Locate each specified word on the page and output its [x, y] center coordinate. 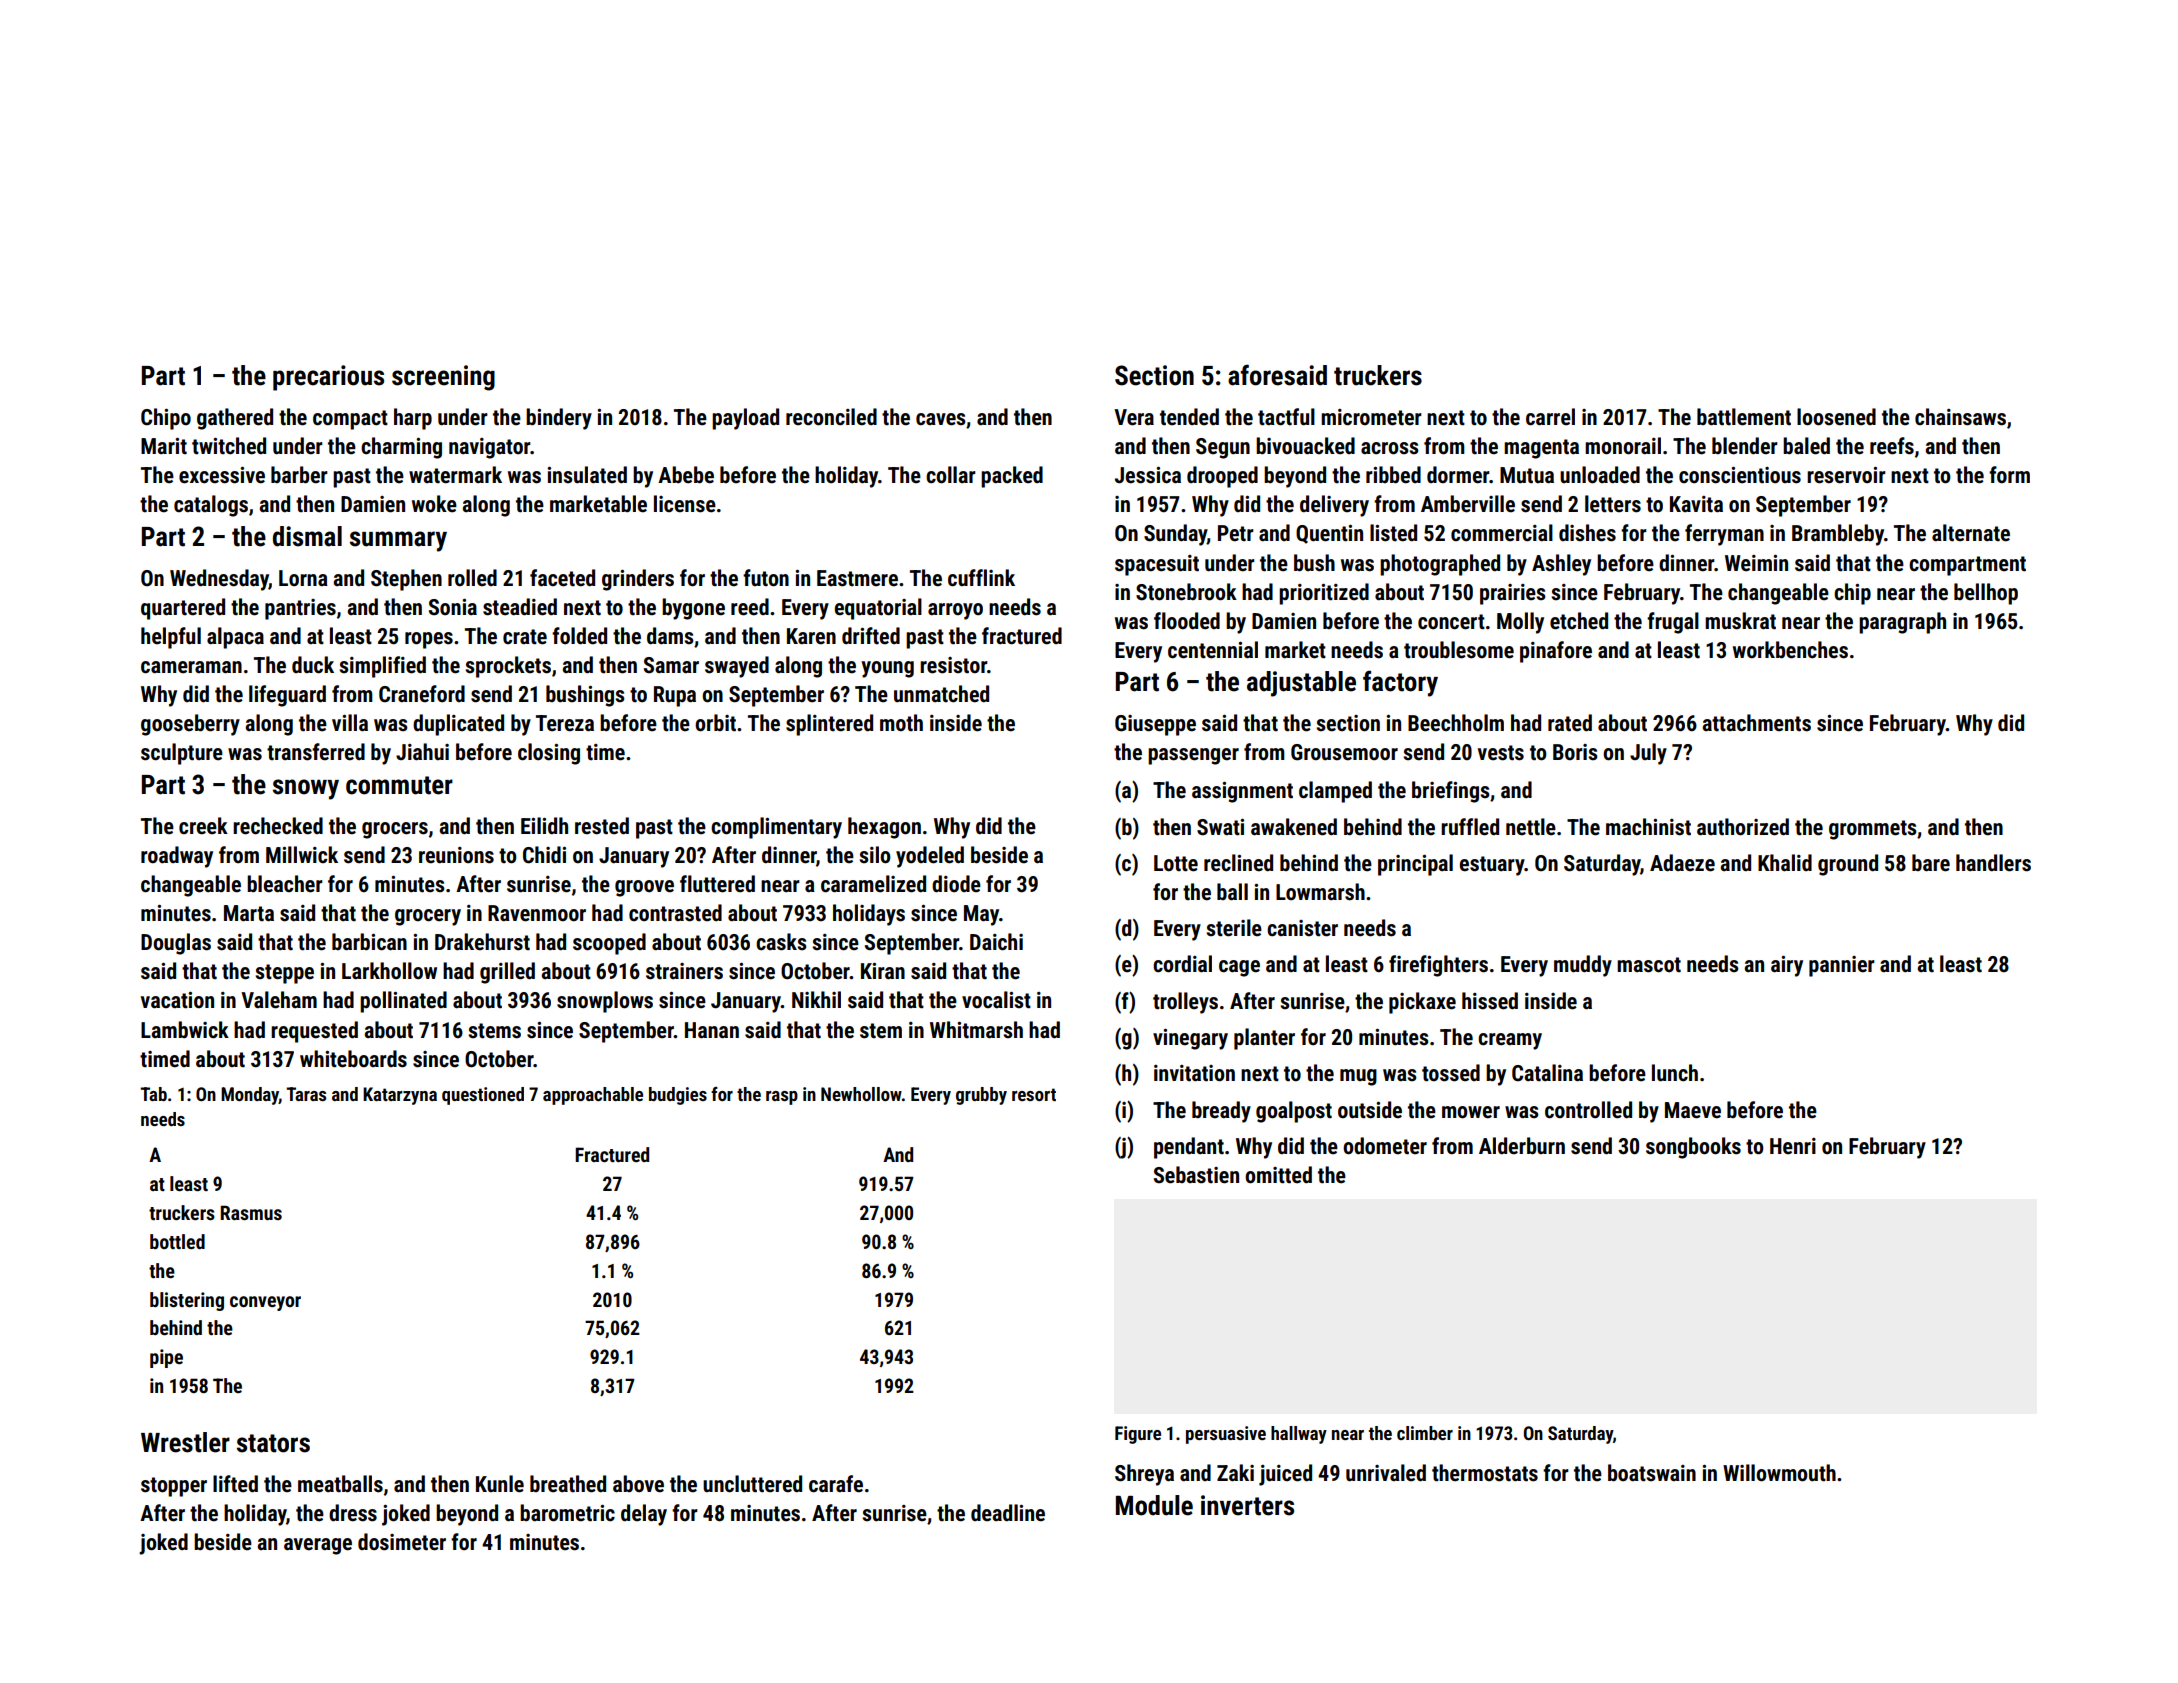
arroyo [955, 611]
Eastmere [857, 578]
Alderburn [1522, 1146]
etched [1579, 621]
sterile [1234, 928]
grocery [428, 917]
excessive [222, 475]
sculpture [182, 754]
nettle [1531, 827]
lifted [235, 1484]
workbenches [1790, 650]
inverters [1247, 1505]
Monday [250, 1096]
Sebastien [1196, 1175]
